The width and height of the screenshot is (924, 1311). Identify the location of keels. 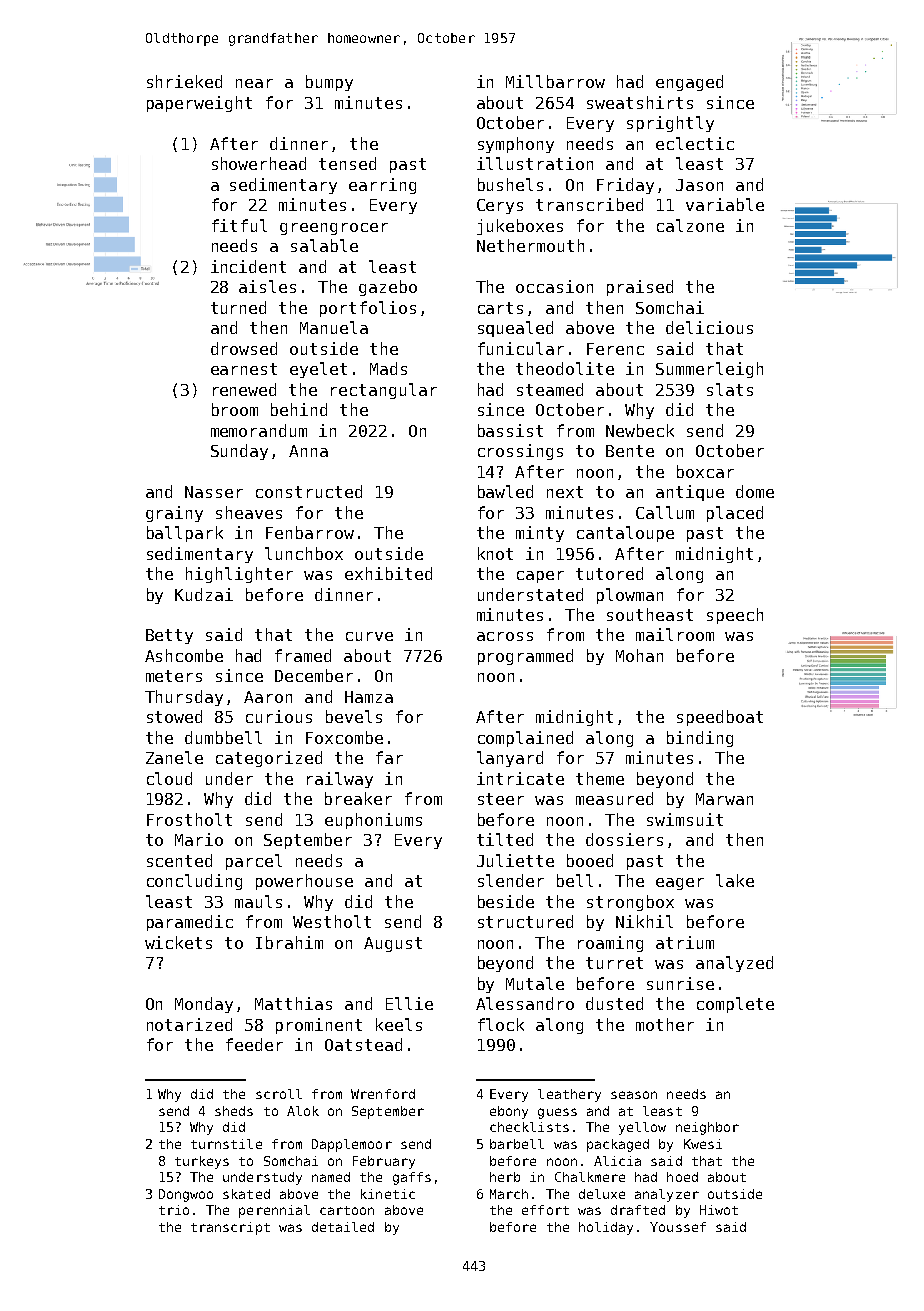
(399, 1024).
